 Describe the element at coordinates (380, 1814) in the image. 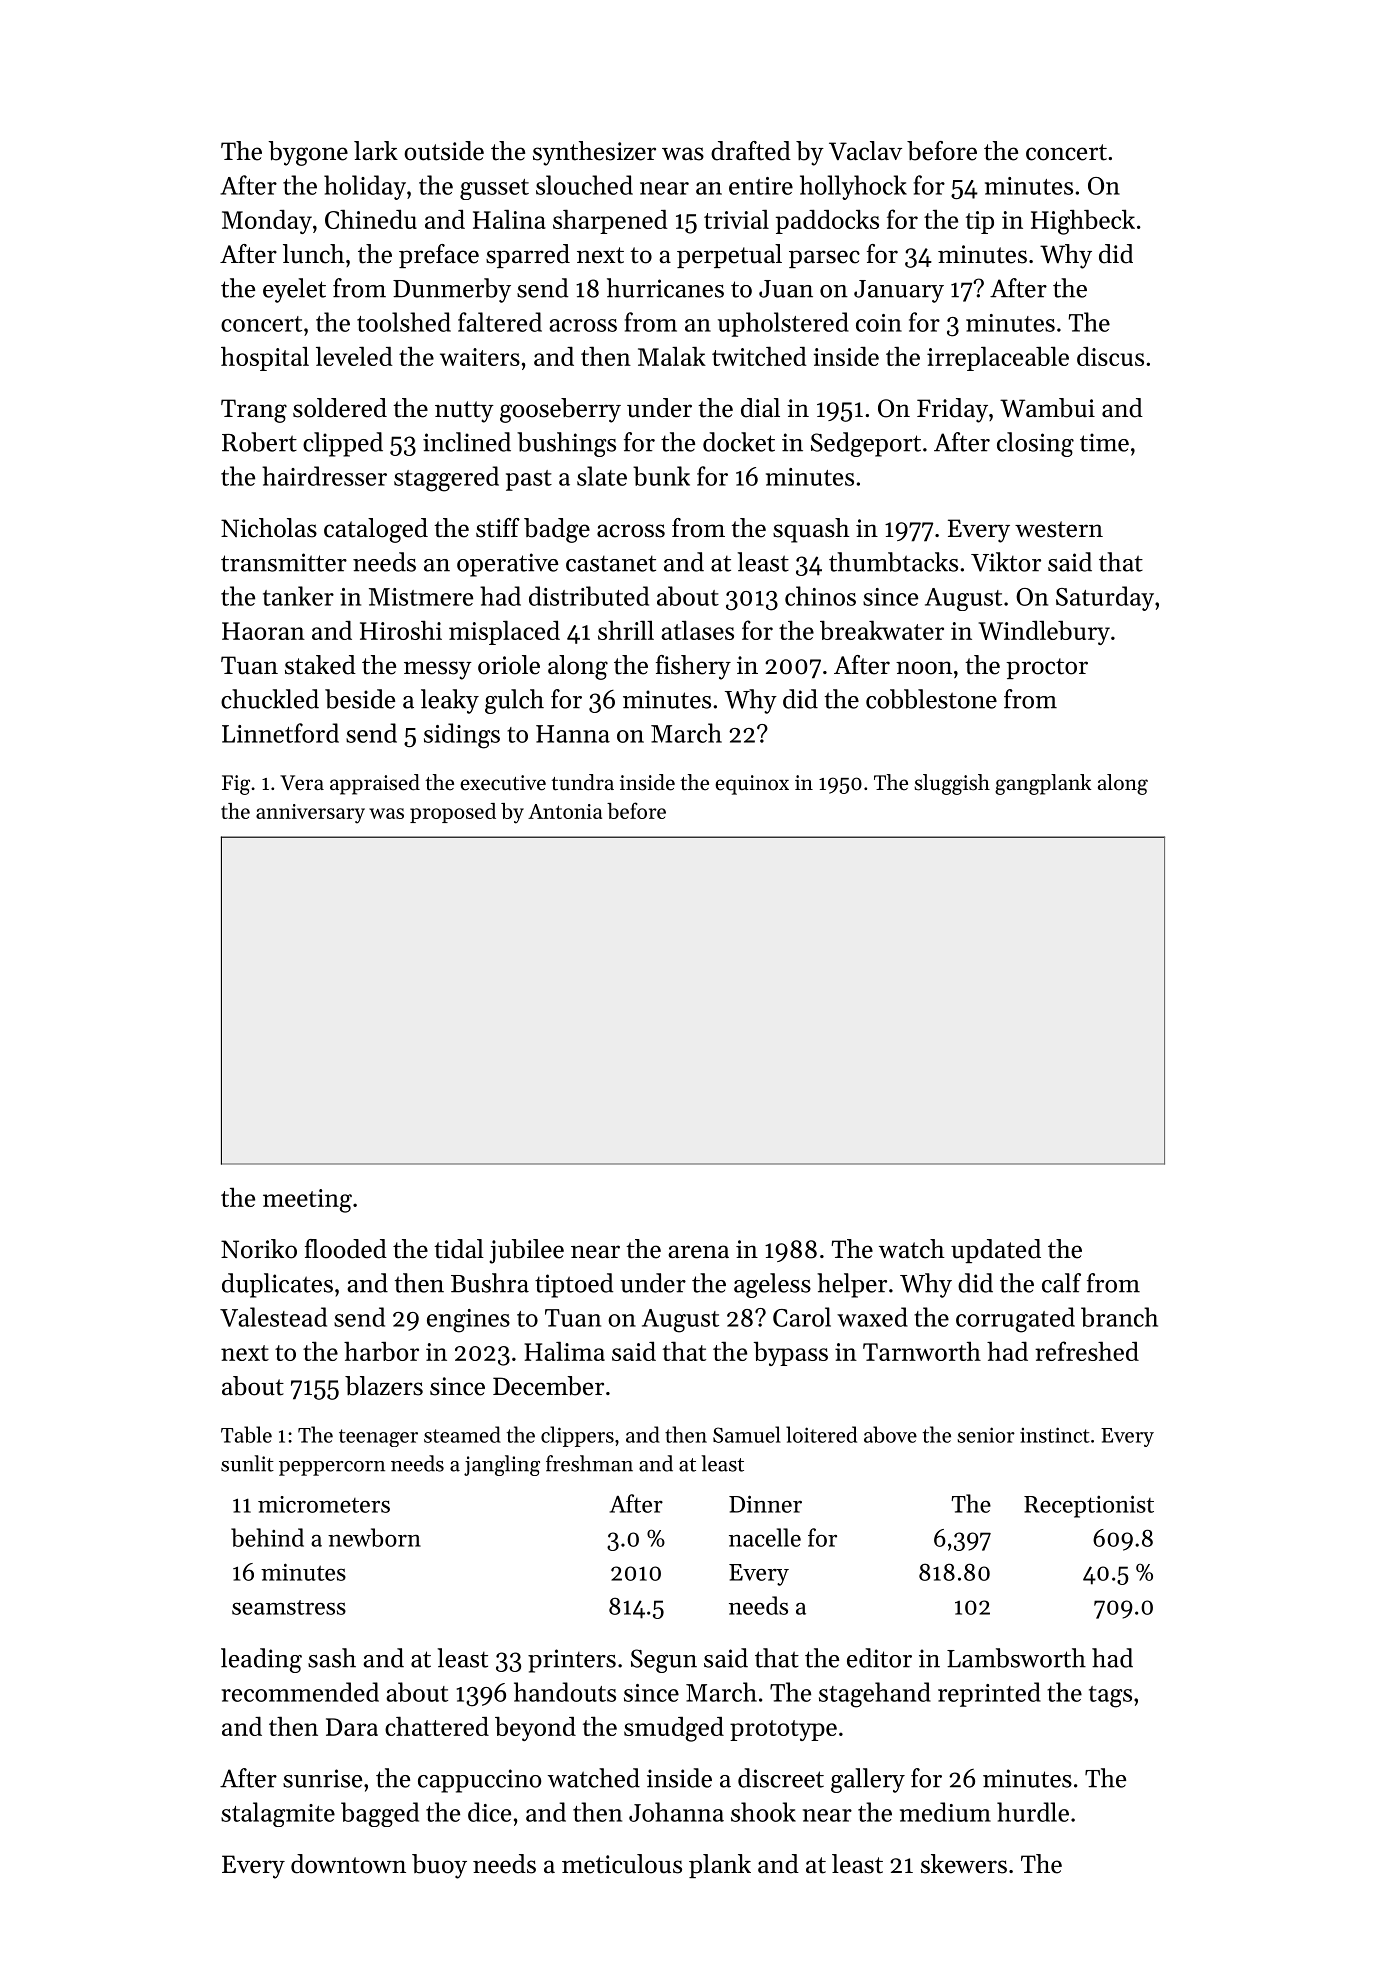

I see `bagged` at that location.
